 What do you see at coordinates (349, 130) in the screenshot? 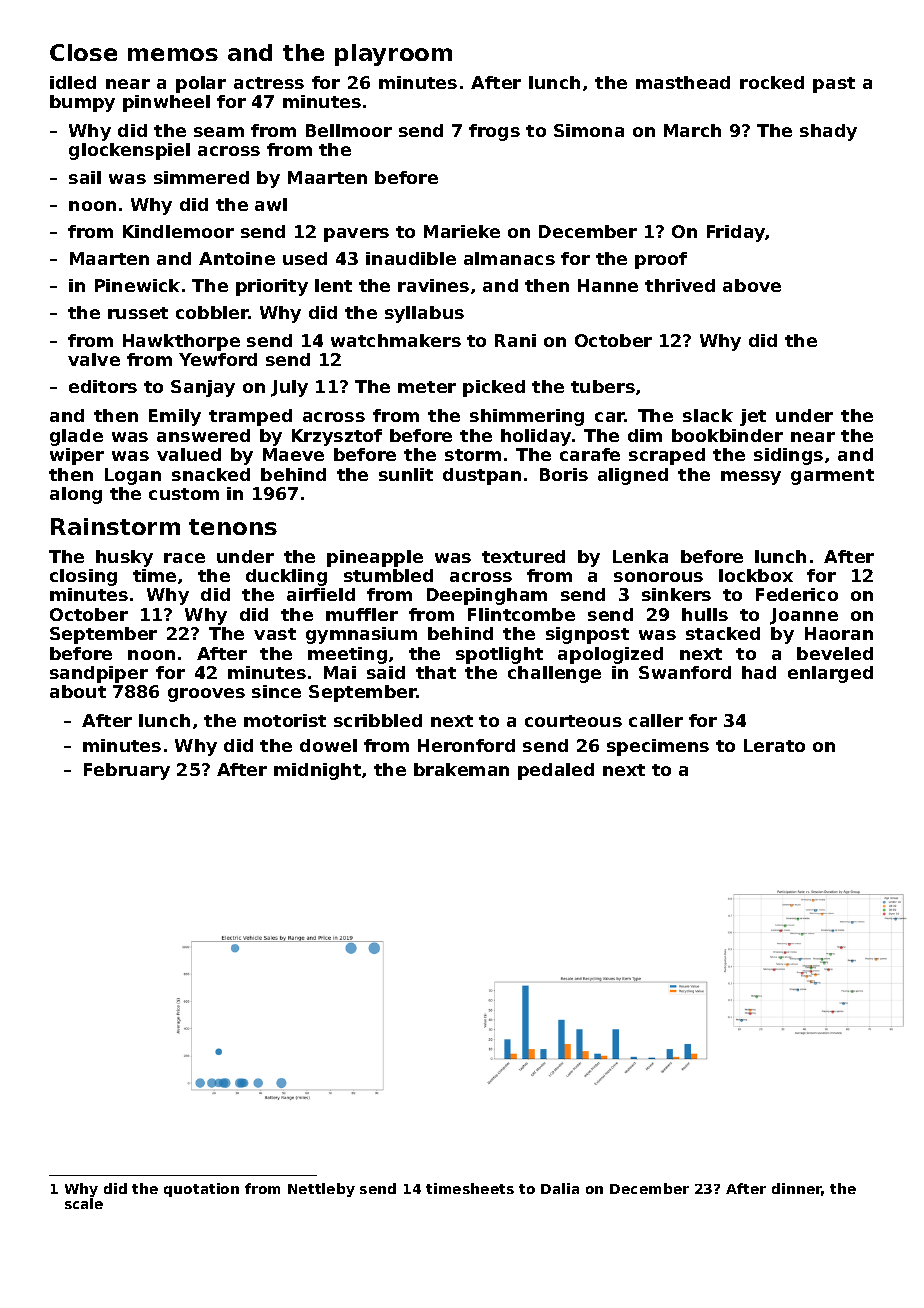
I see `Bellmoor` at bounding box center [349, 130].
